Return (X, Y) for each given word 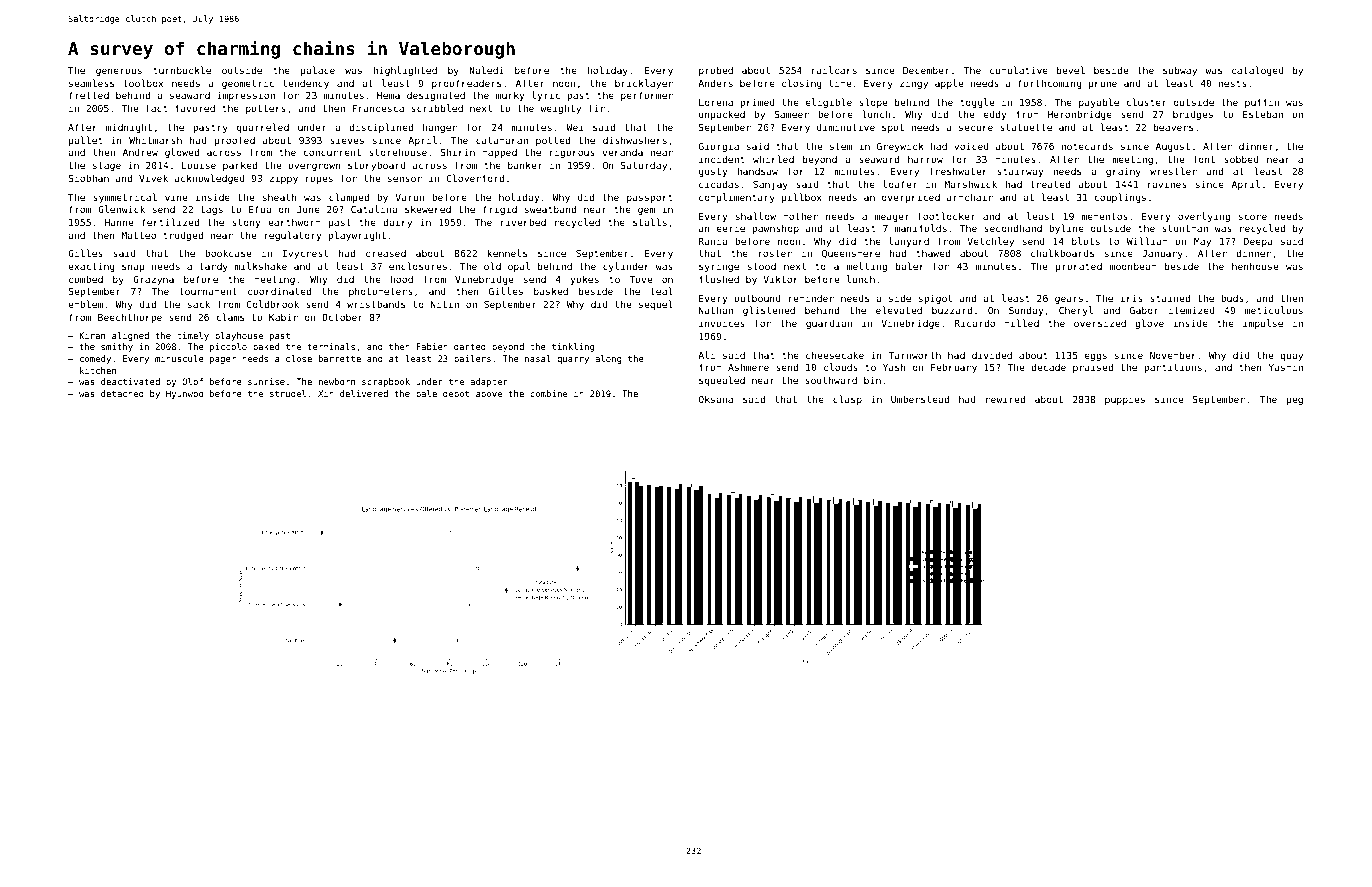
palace (318, 71)
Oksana (716, 399)
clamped (349, 198)
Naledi (486, 70)
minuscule (179, 358)
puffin (1262, 103)
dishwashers (635, 140)
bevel (1071, 70)
